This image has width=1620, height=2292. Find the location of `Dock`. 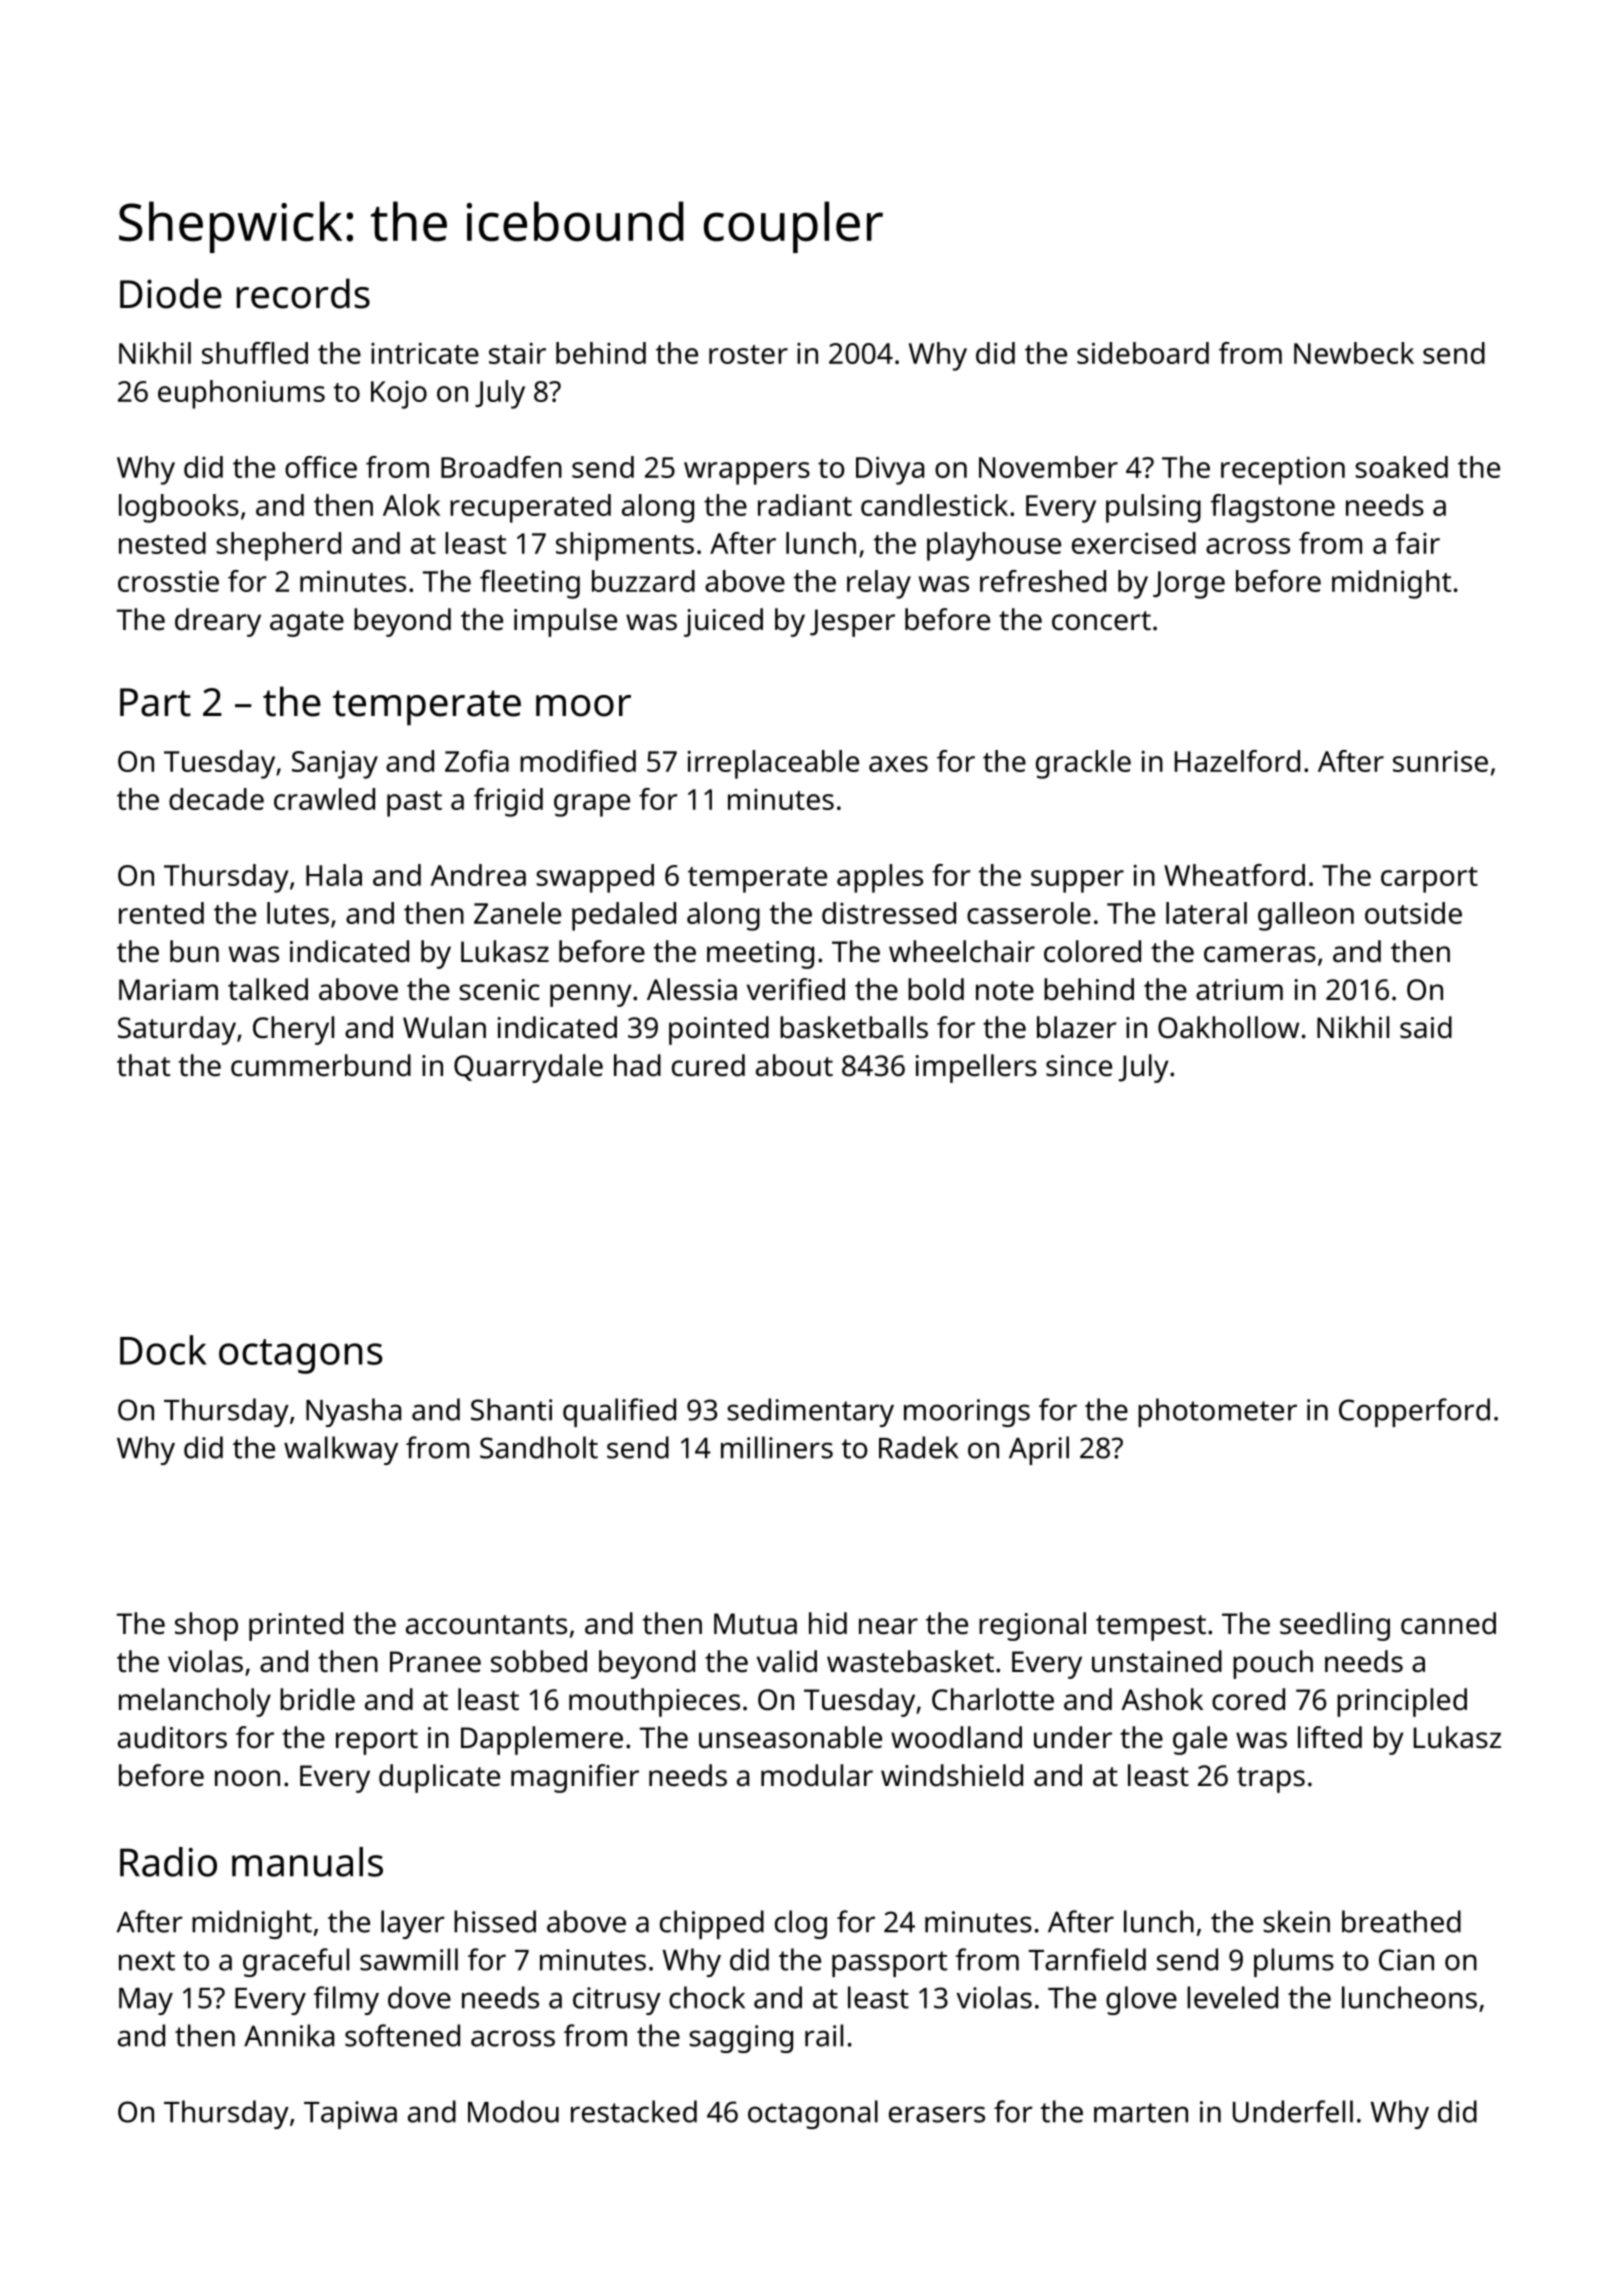

Dock is located at coordinates (163, 1350).
